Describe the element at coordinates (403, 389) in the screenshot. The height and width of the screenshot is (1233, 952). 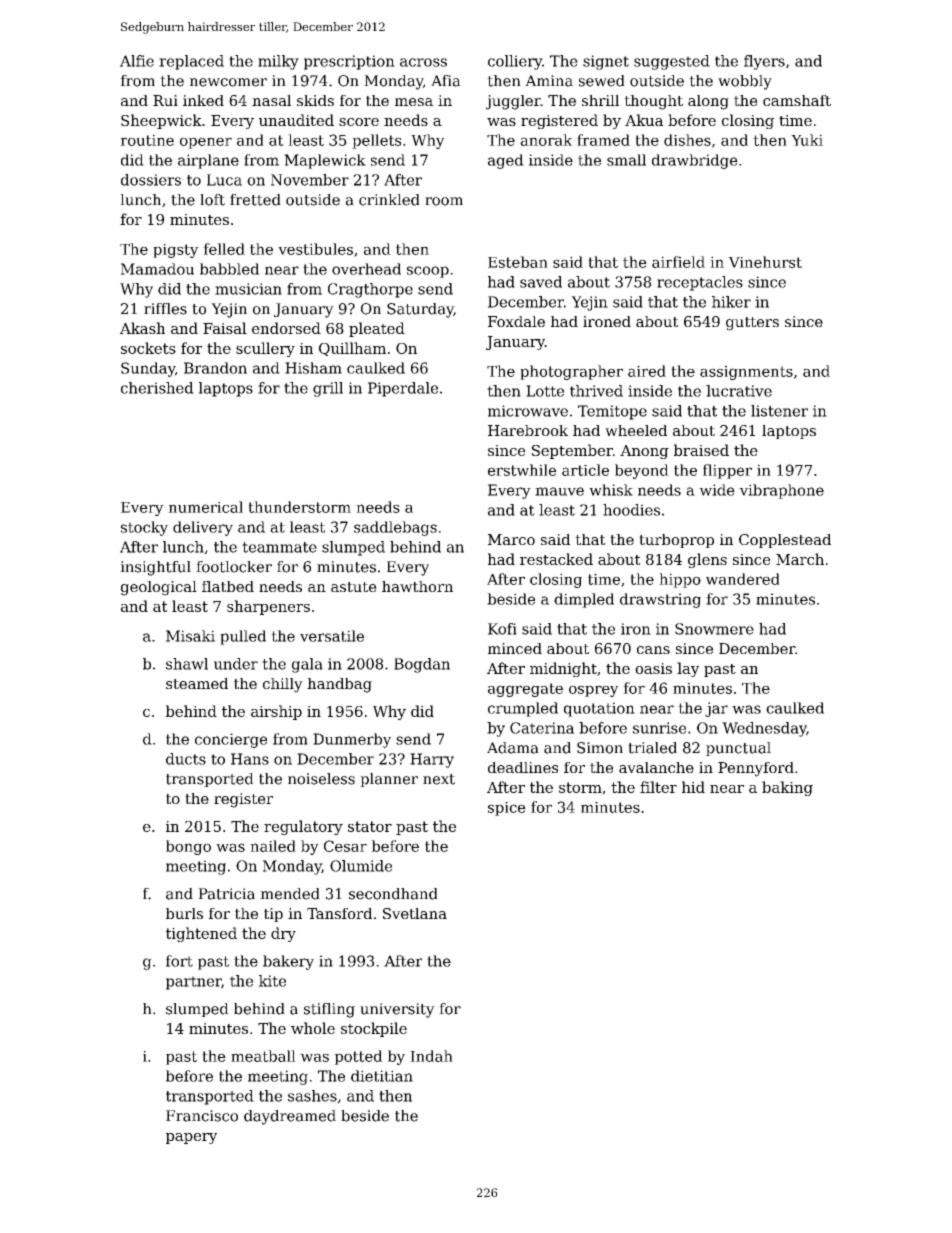
I see `Piperdale` at that location.
